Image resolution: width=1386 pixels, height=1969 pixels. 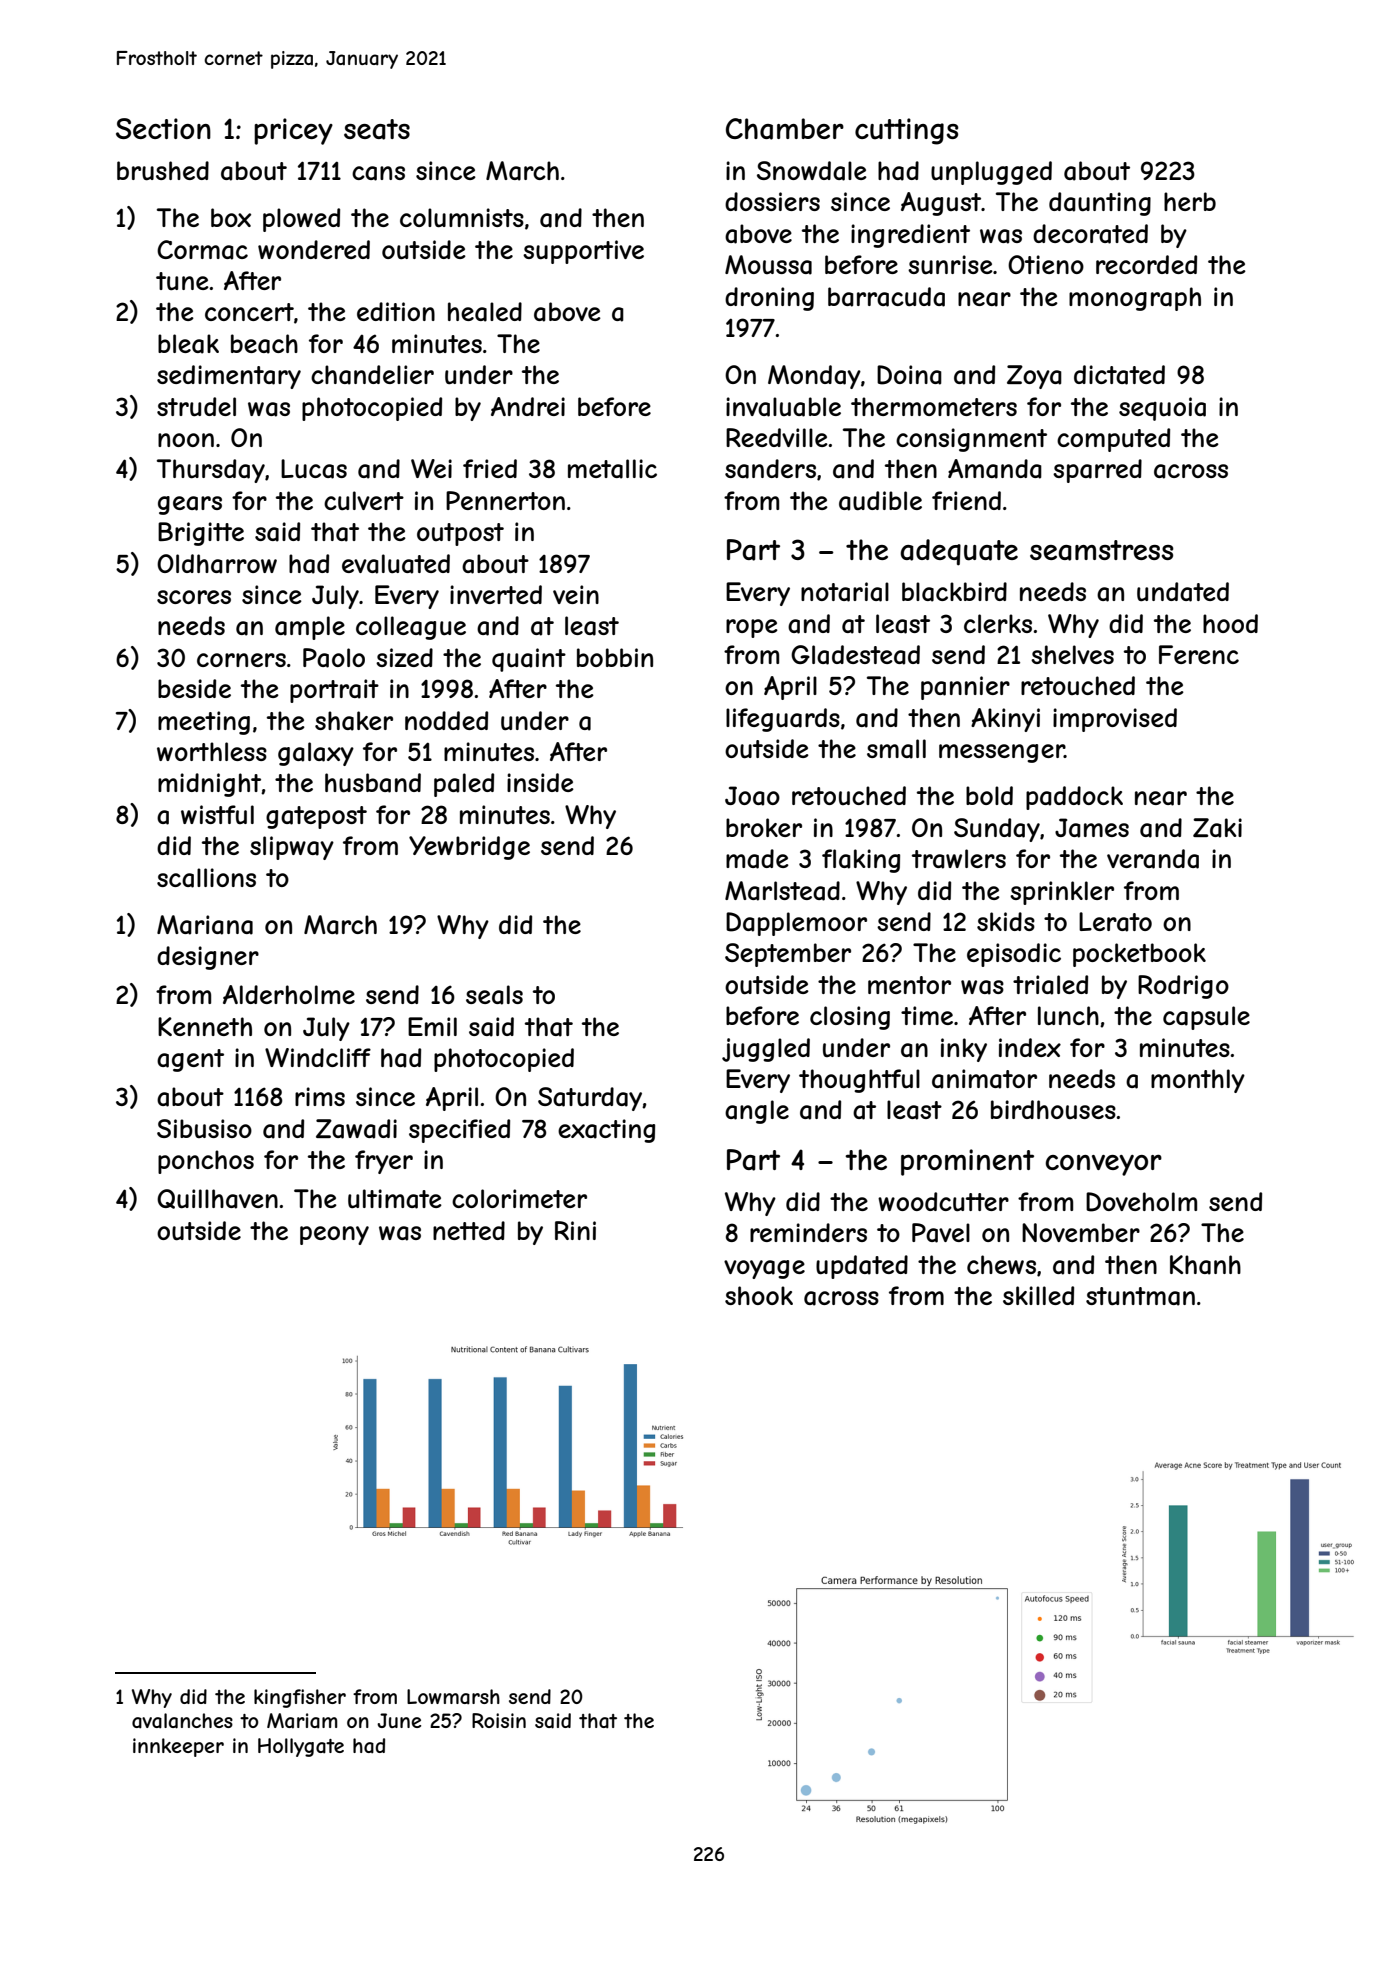 I want to click on undated, so click(x=1183, y=592).
